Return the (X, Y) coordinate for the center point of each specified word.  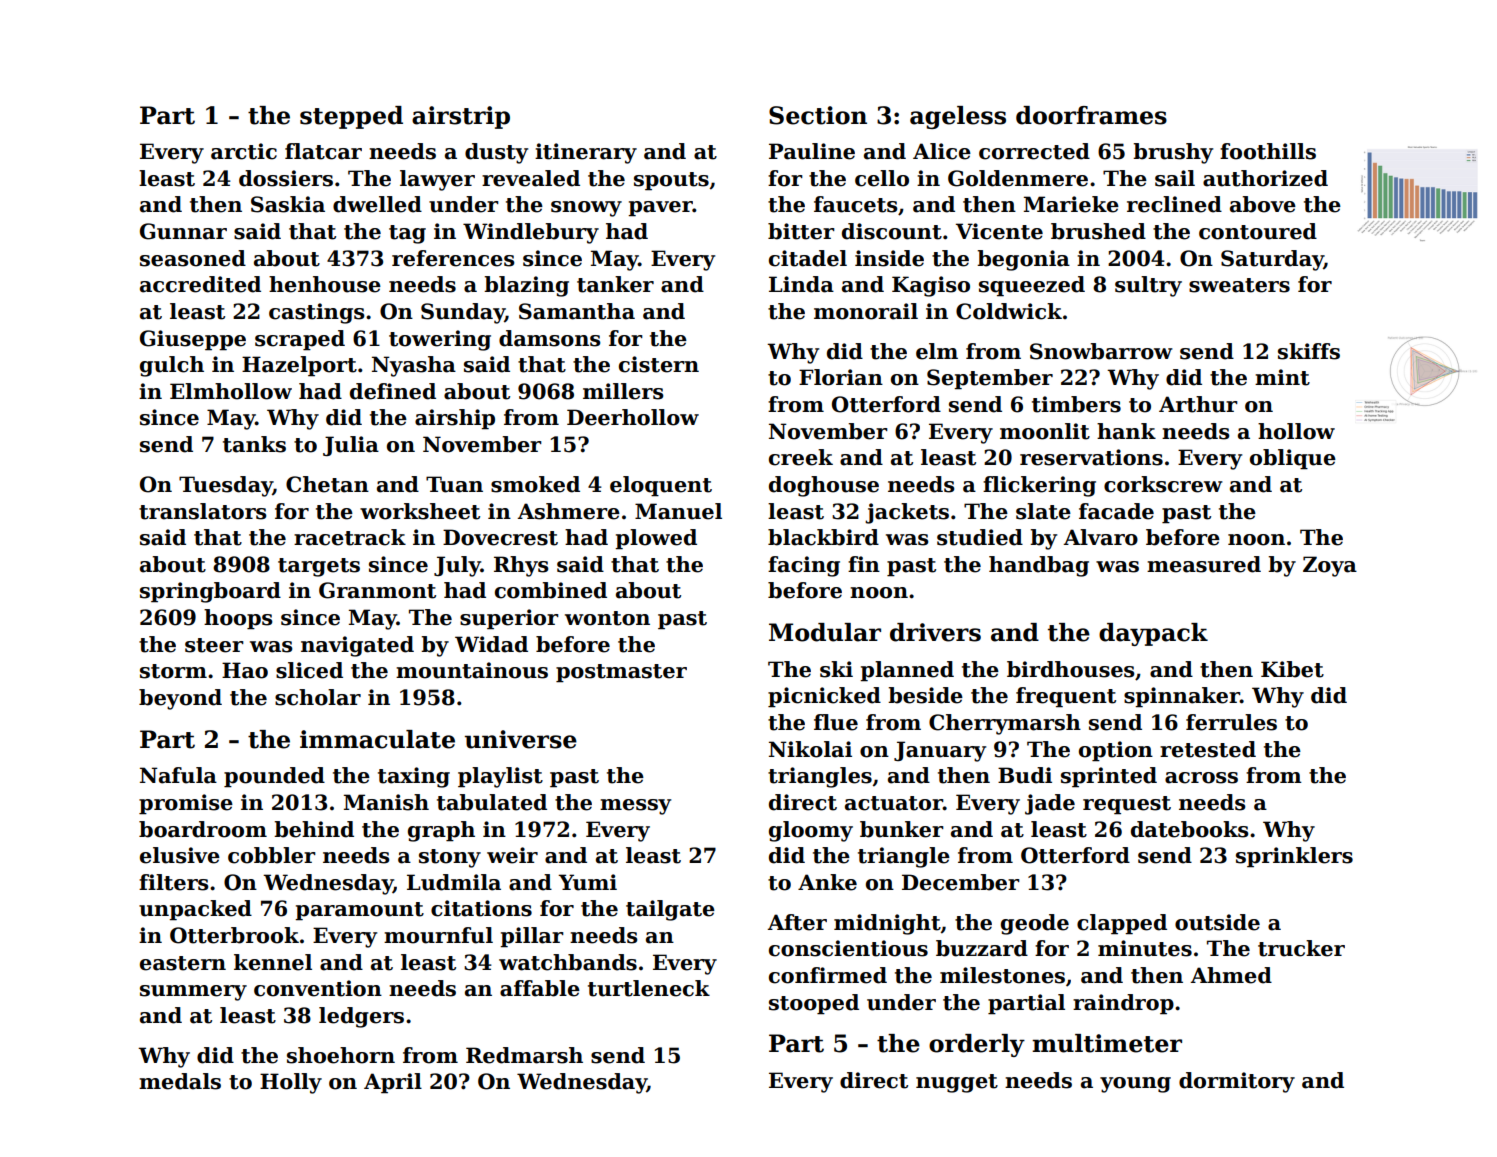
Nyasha (414, 366)
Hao (245, 670)
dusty (496, 153)
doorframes (1091, 115)
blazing (526, 286)
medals (180, 1081)
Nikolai (810, 749)
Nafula (178, 775)
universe (521, 739)
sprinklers (1294, 857)
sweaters (1239, 285)
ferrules (1231, 722)
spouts (671, 181)
